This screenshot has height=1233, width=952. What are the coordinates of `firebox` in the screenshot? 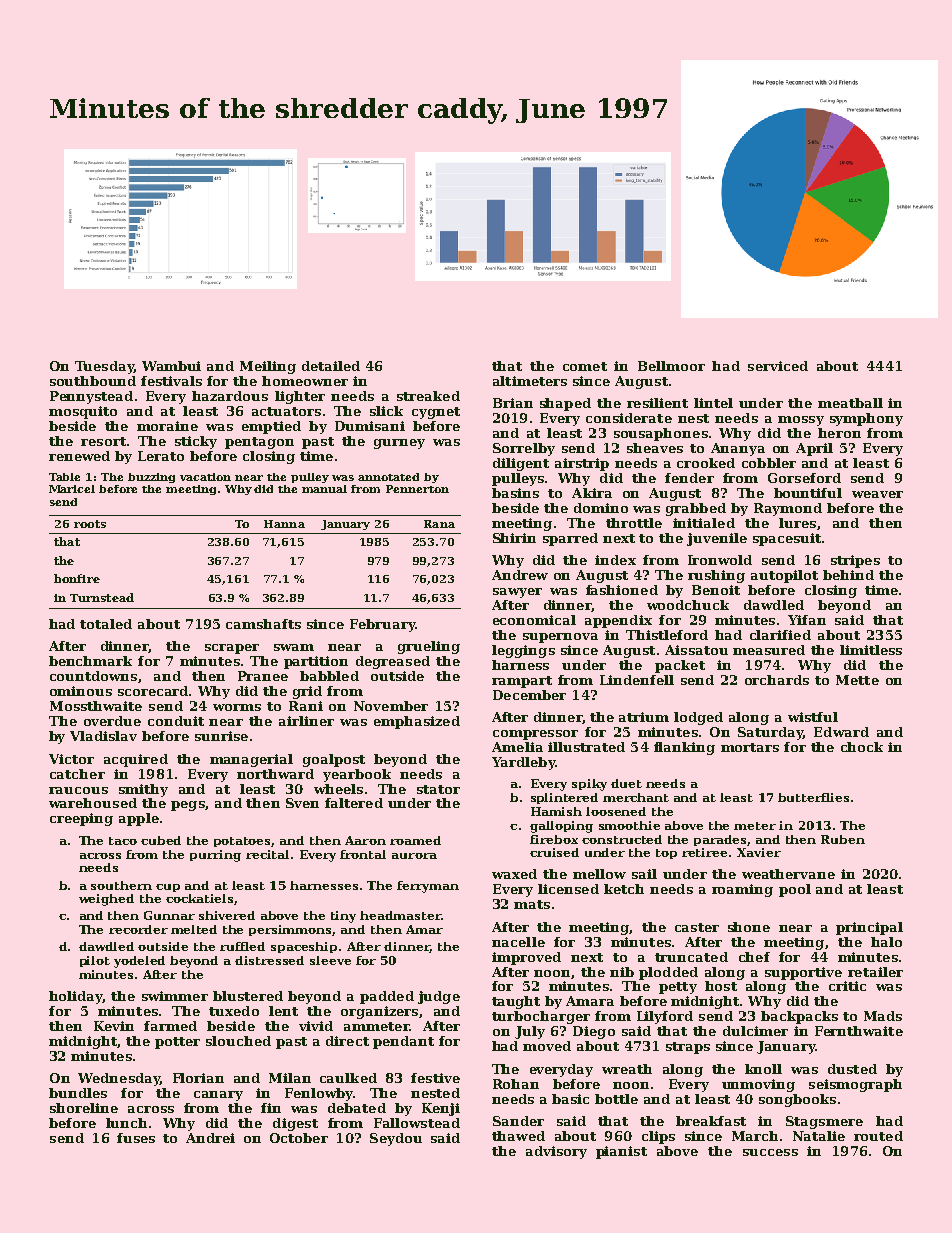 It's located at (554, 839).
